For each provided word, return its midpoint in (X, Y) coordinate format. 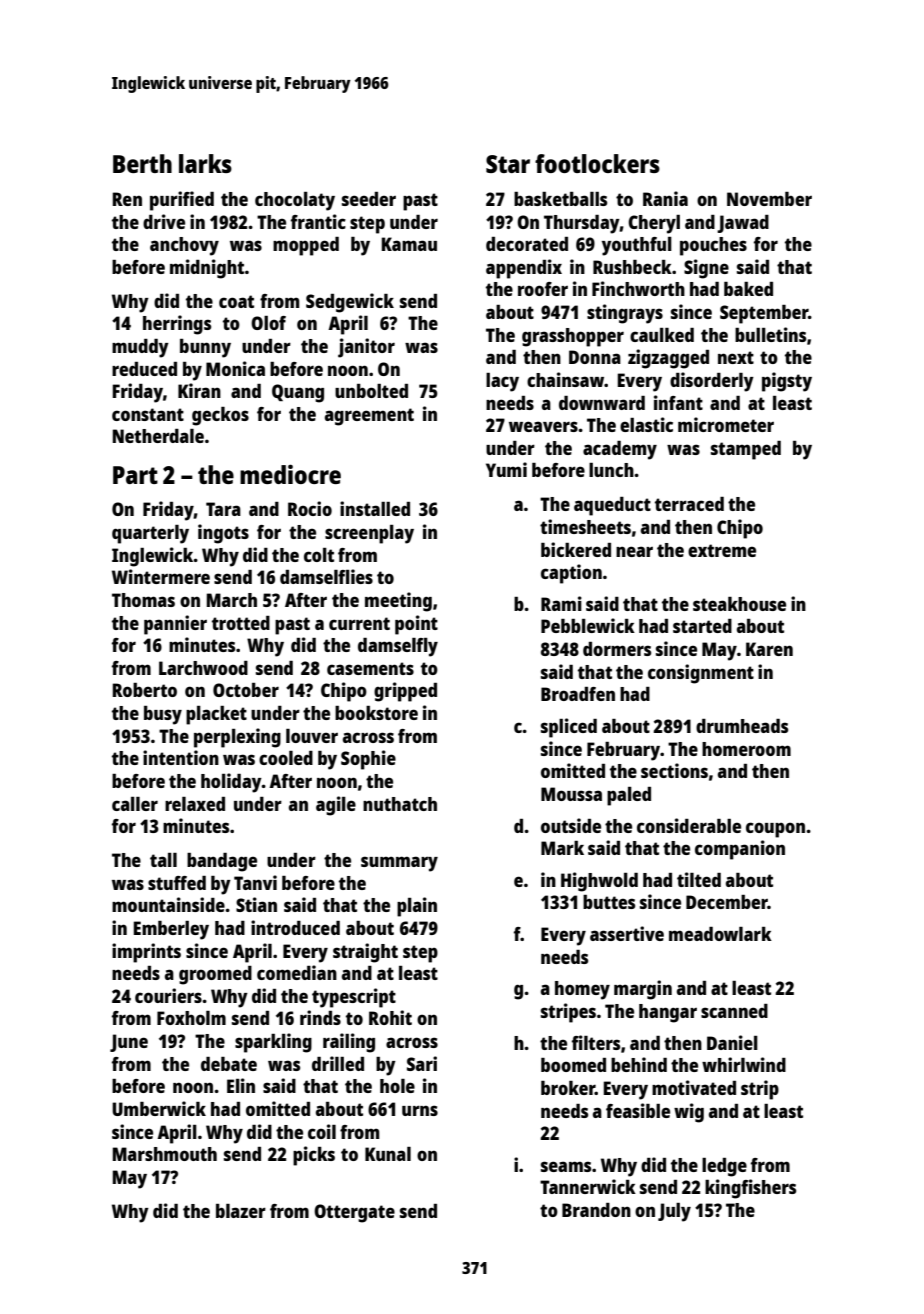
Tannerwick (588, 1186)
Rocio (310, 508)
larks (205, 163)
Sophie (368, 760)
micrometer (726, 424)
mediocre (290, 474)
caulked (662, 335)
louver (312, 736)
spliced (569, 728)
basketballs (560, 199)
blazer (241, 1211)
